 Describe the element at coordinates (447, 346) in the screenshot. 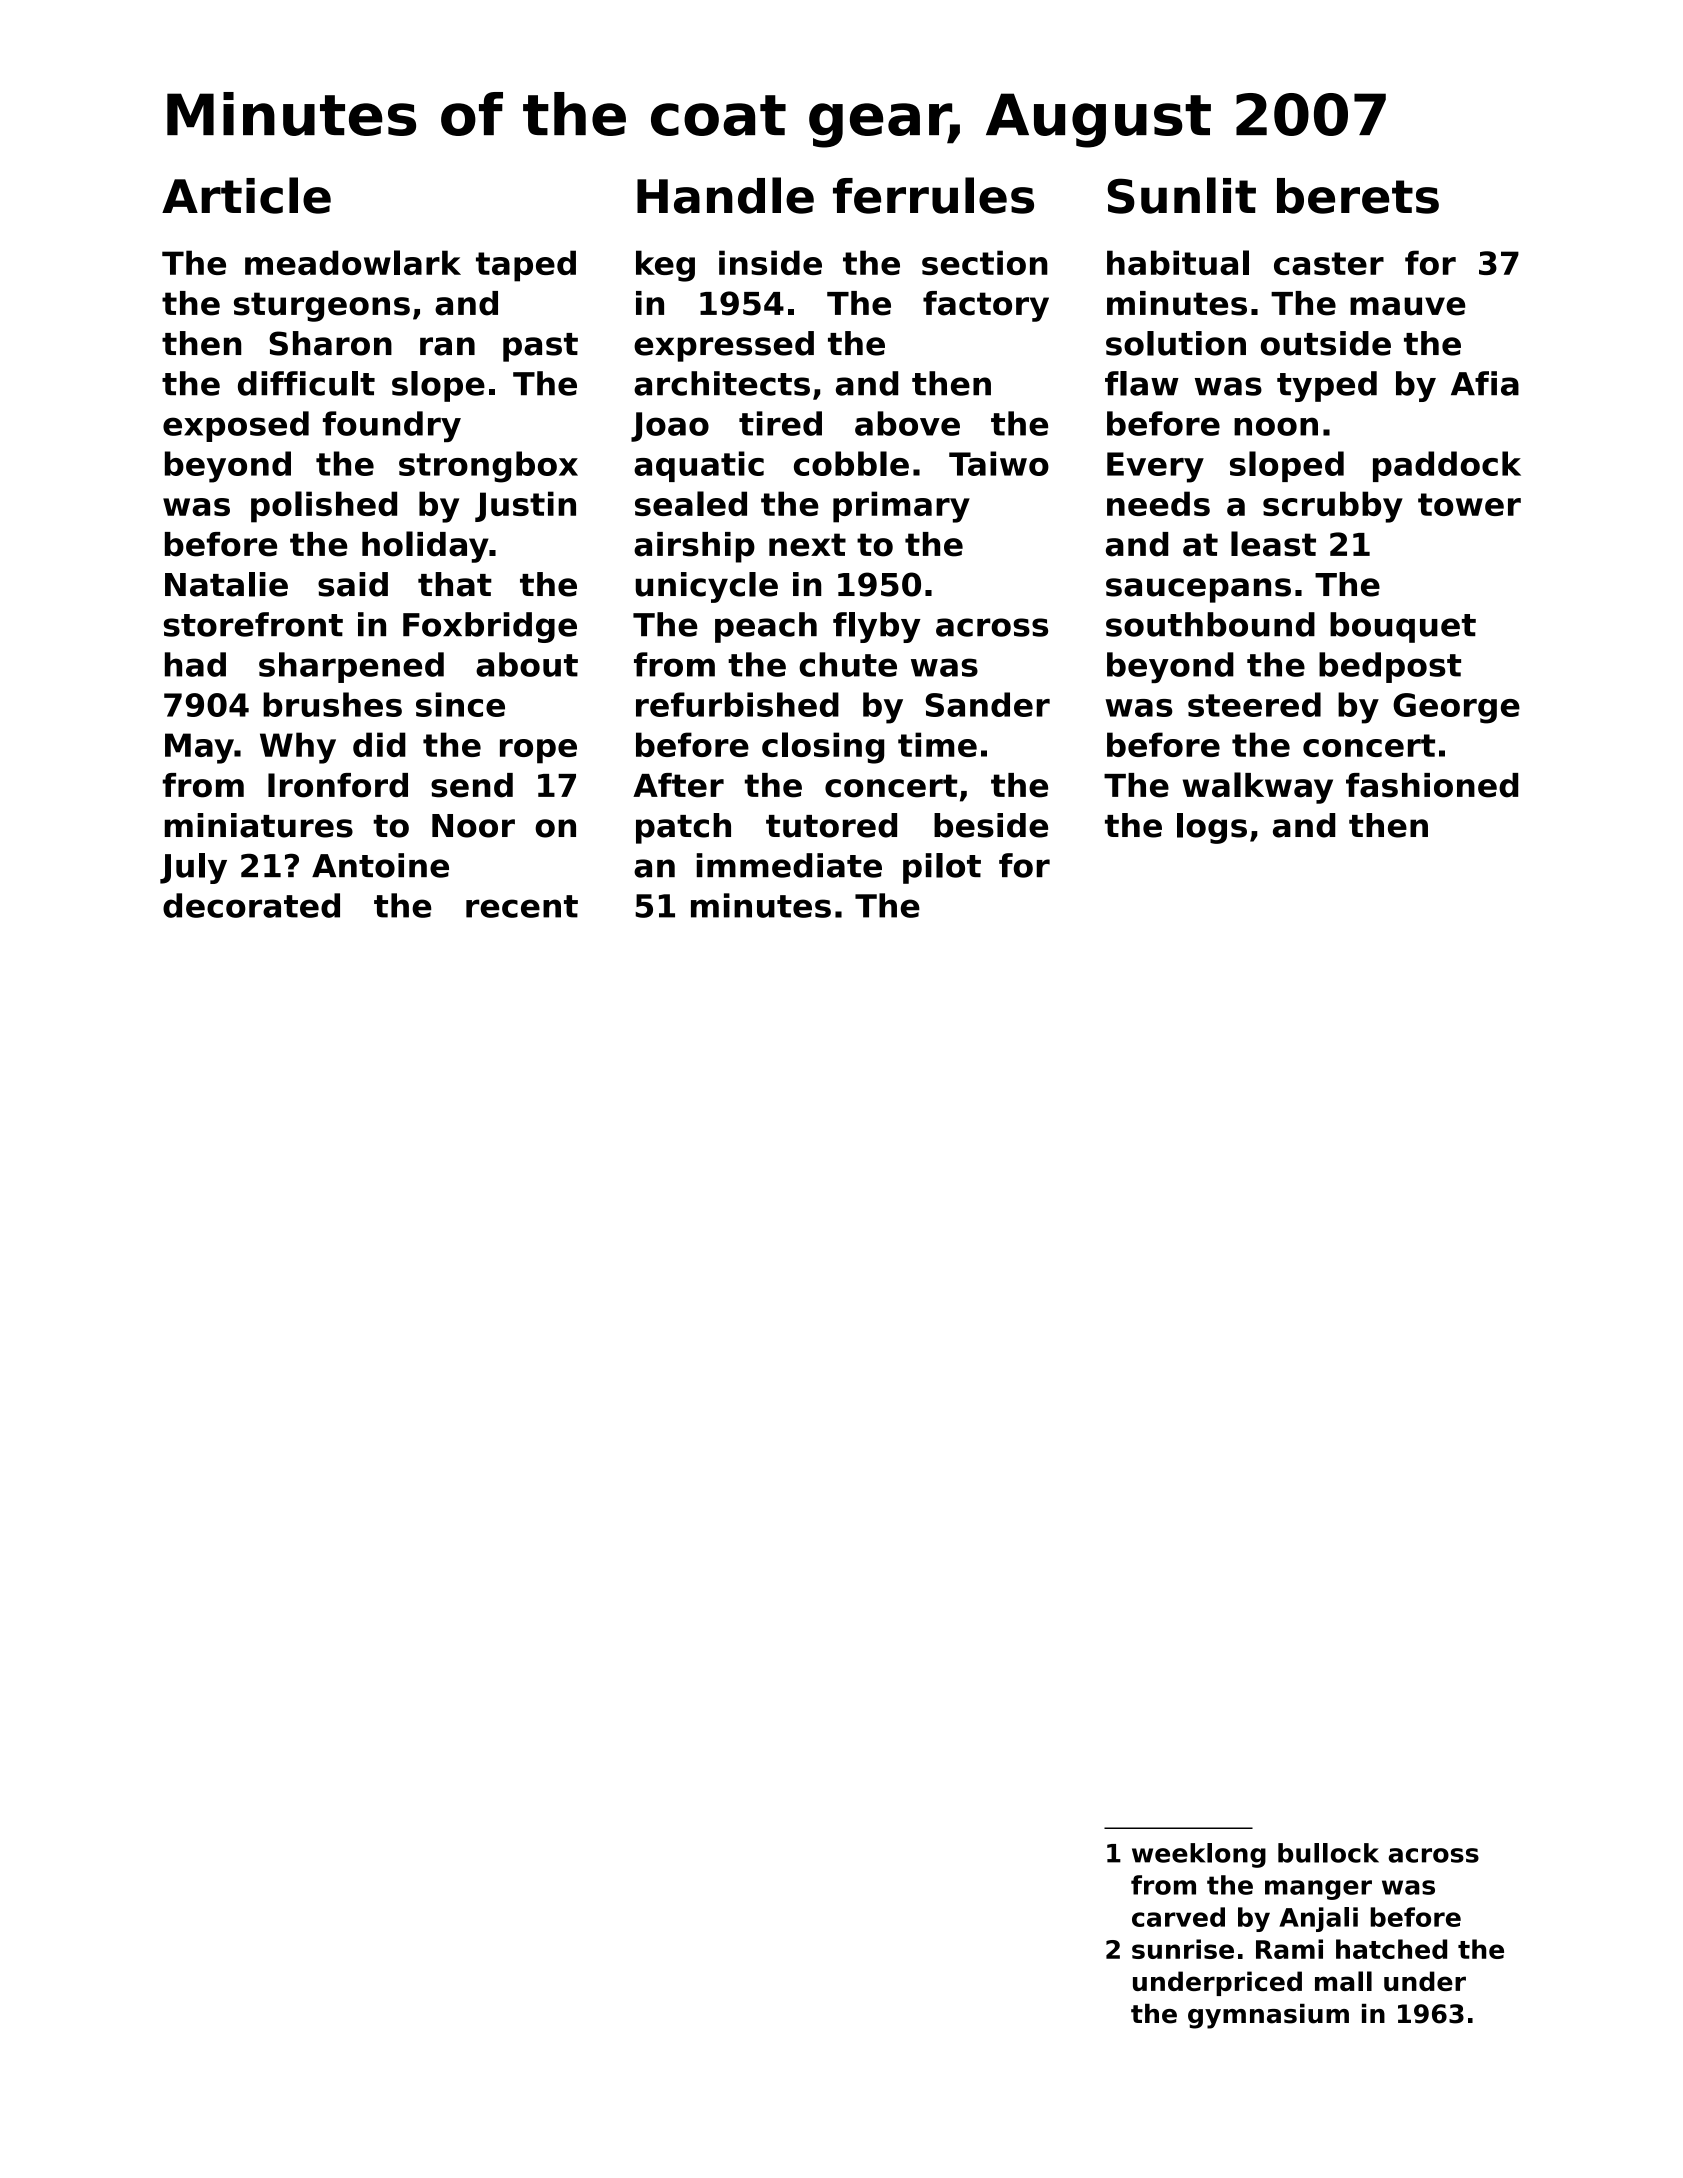

I see `ran` at that location.
